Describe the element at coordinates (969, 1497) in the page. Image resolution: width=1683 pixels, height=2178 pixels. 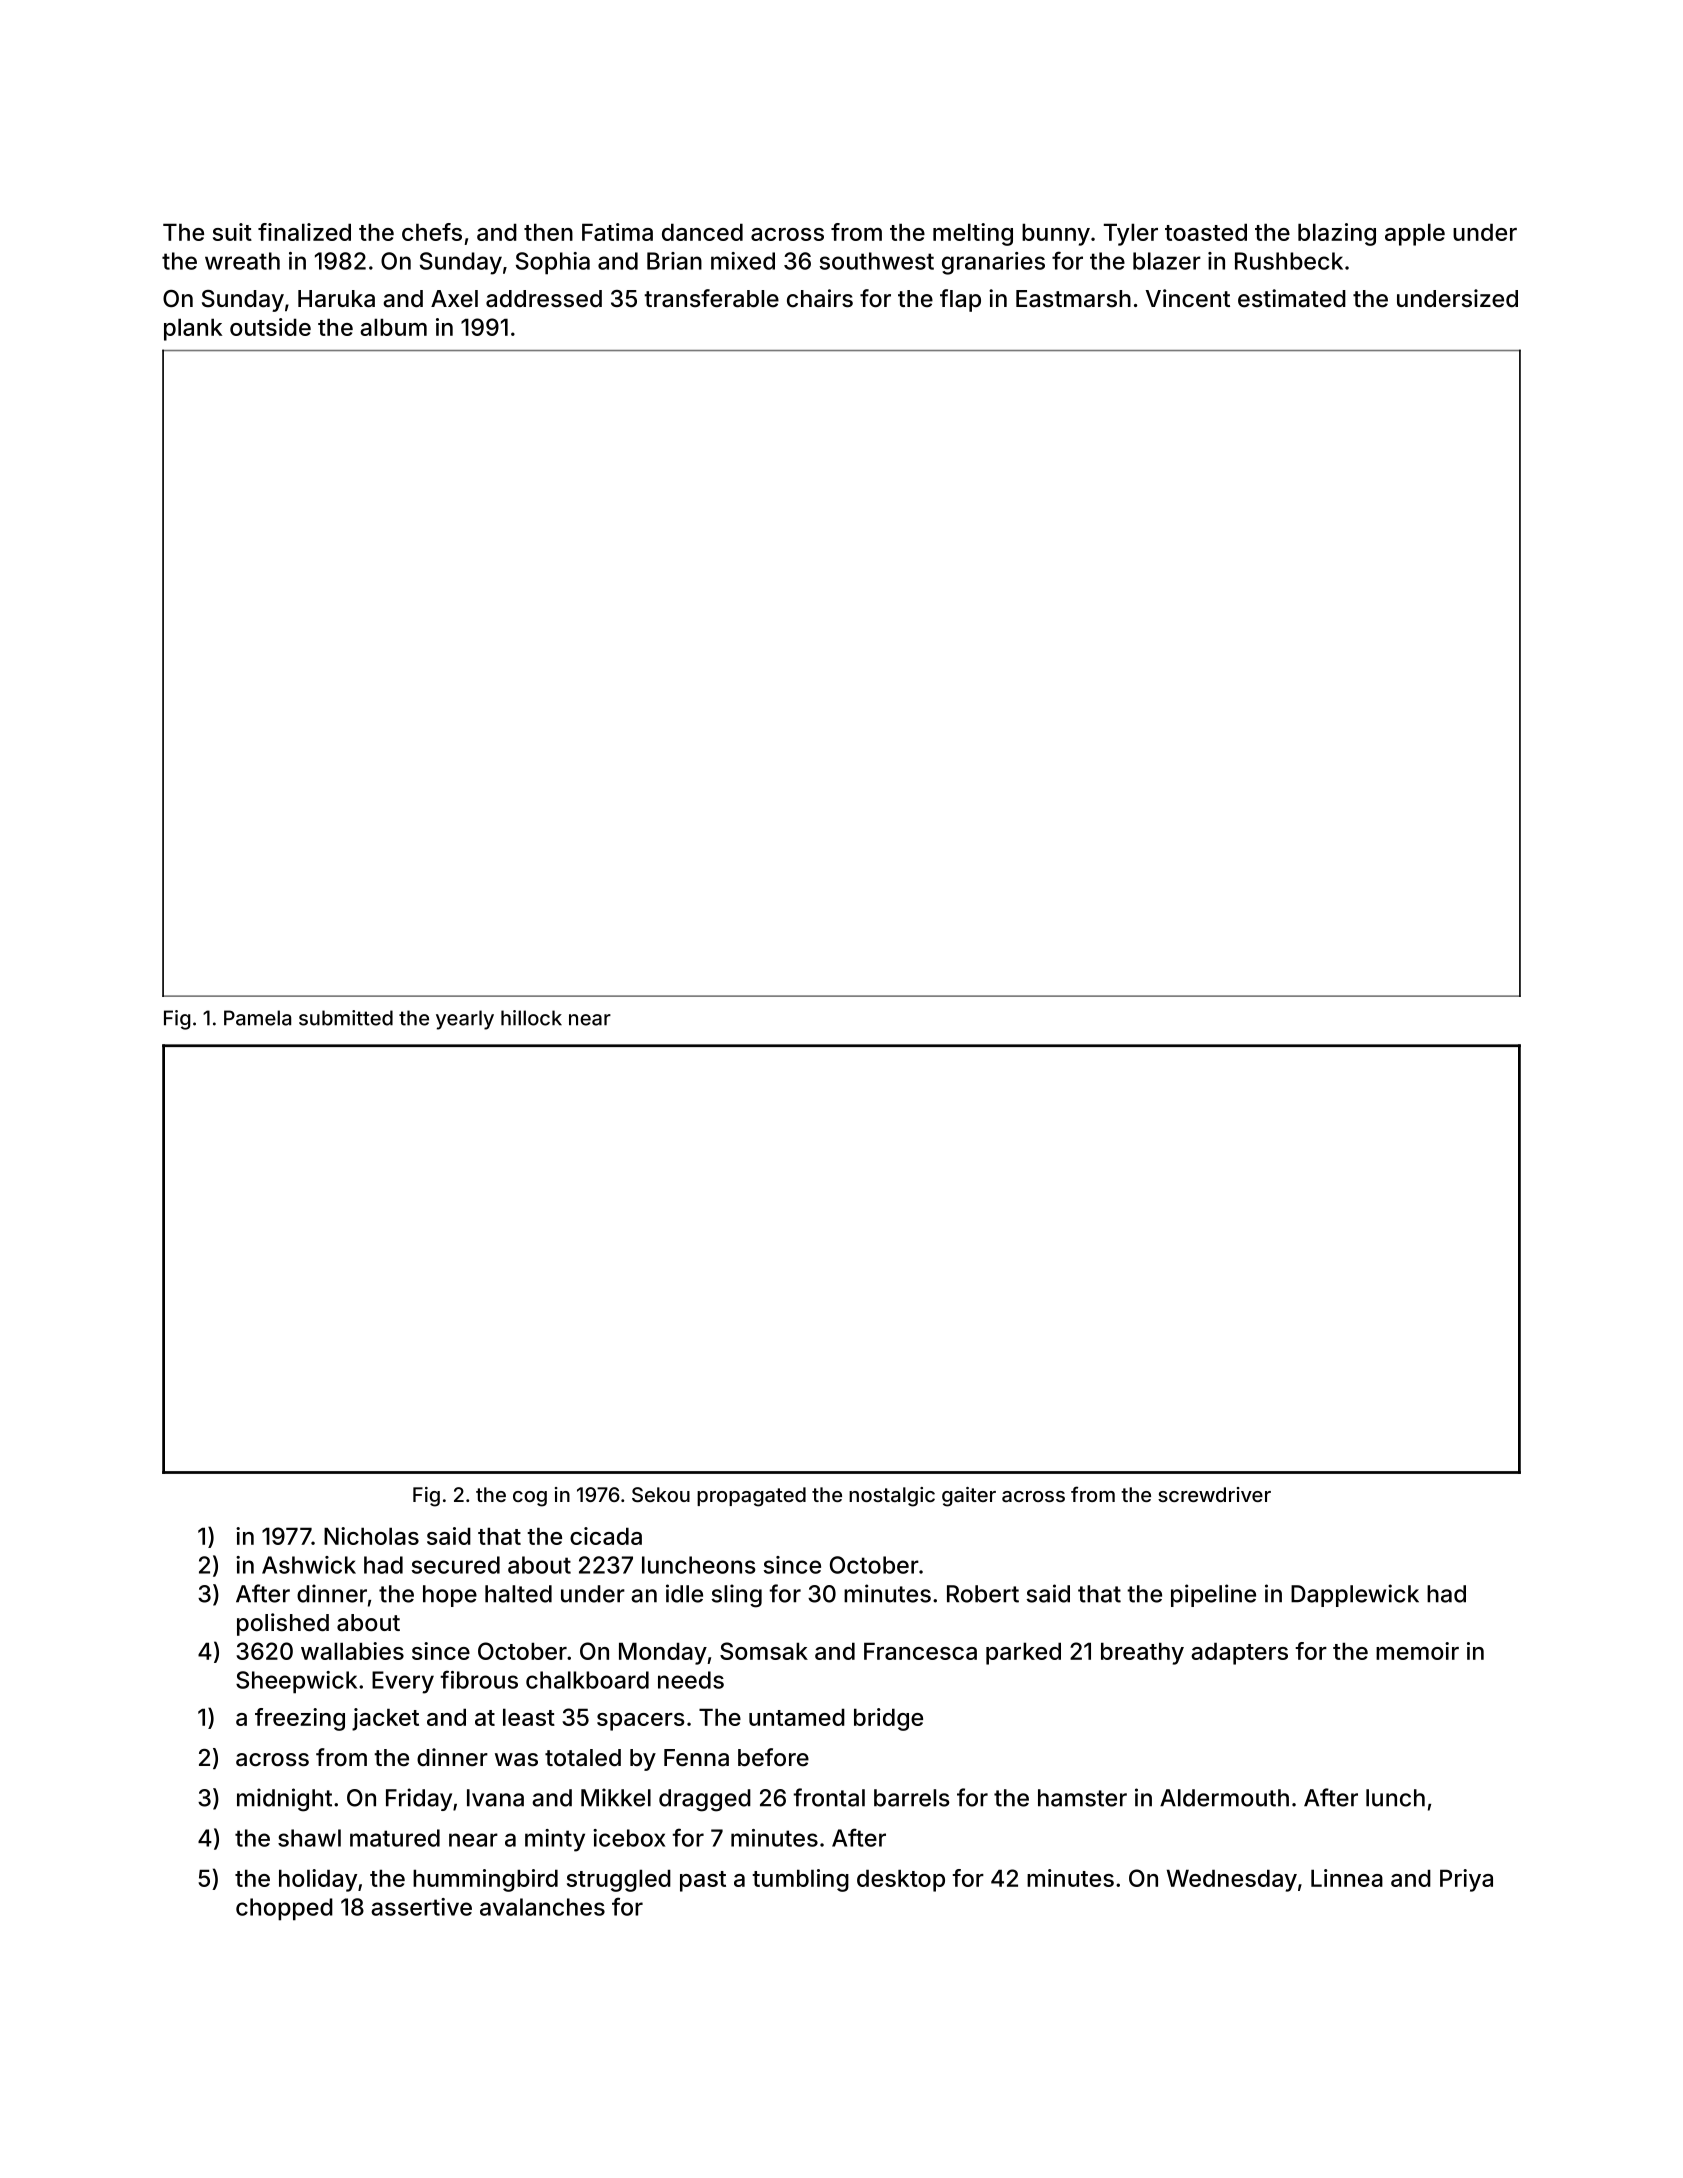
I see `gaiter` at that location.
